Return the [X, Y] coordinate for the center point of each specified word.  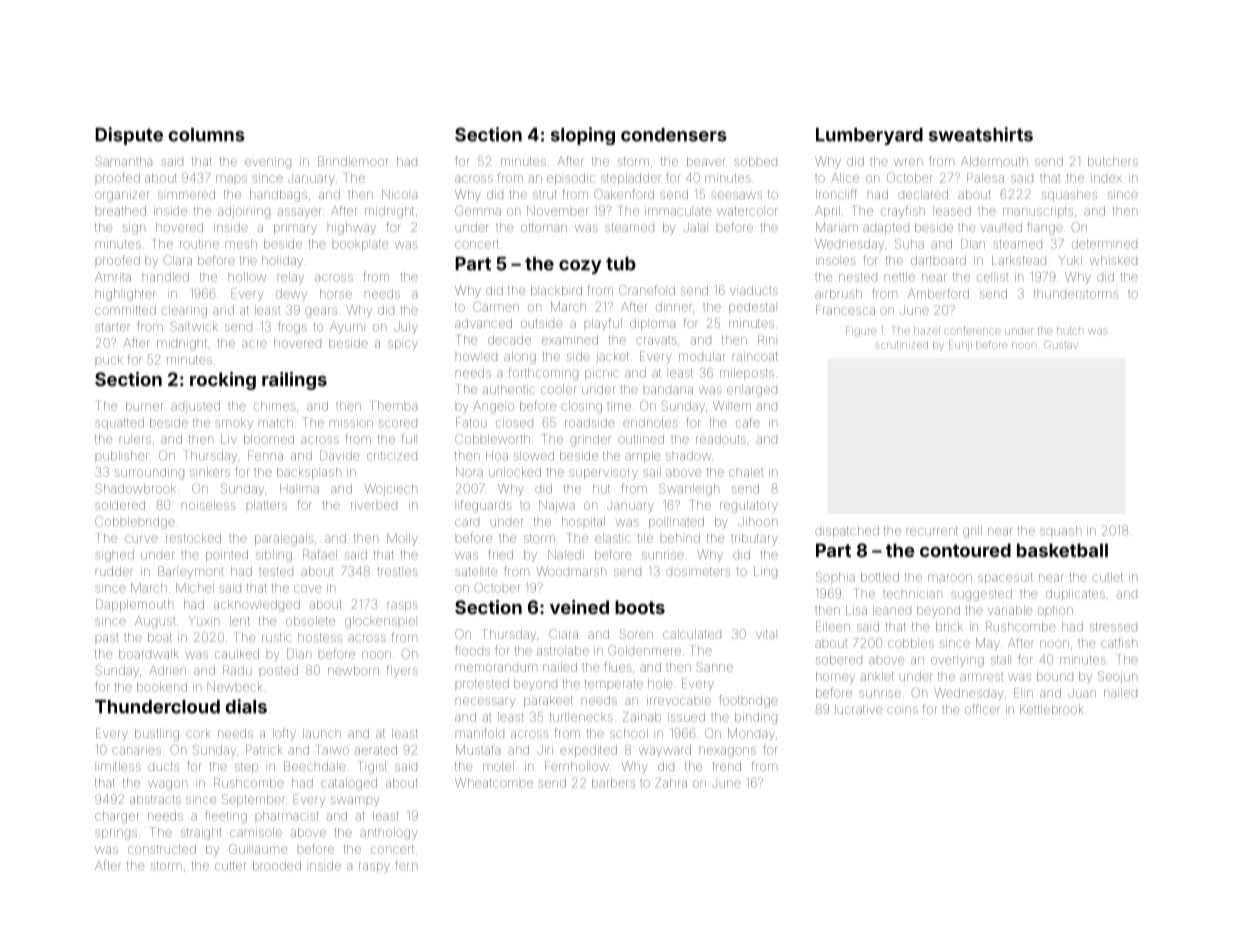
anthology [389, 834]
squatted [119, 424]
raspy [374, 868]
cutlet [1107, 577]
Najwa [557, 506]
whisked [1113, 260]
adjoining [244, 212]
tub [621, 264]
